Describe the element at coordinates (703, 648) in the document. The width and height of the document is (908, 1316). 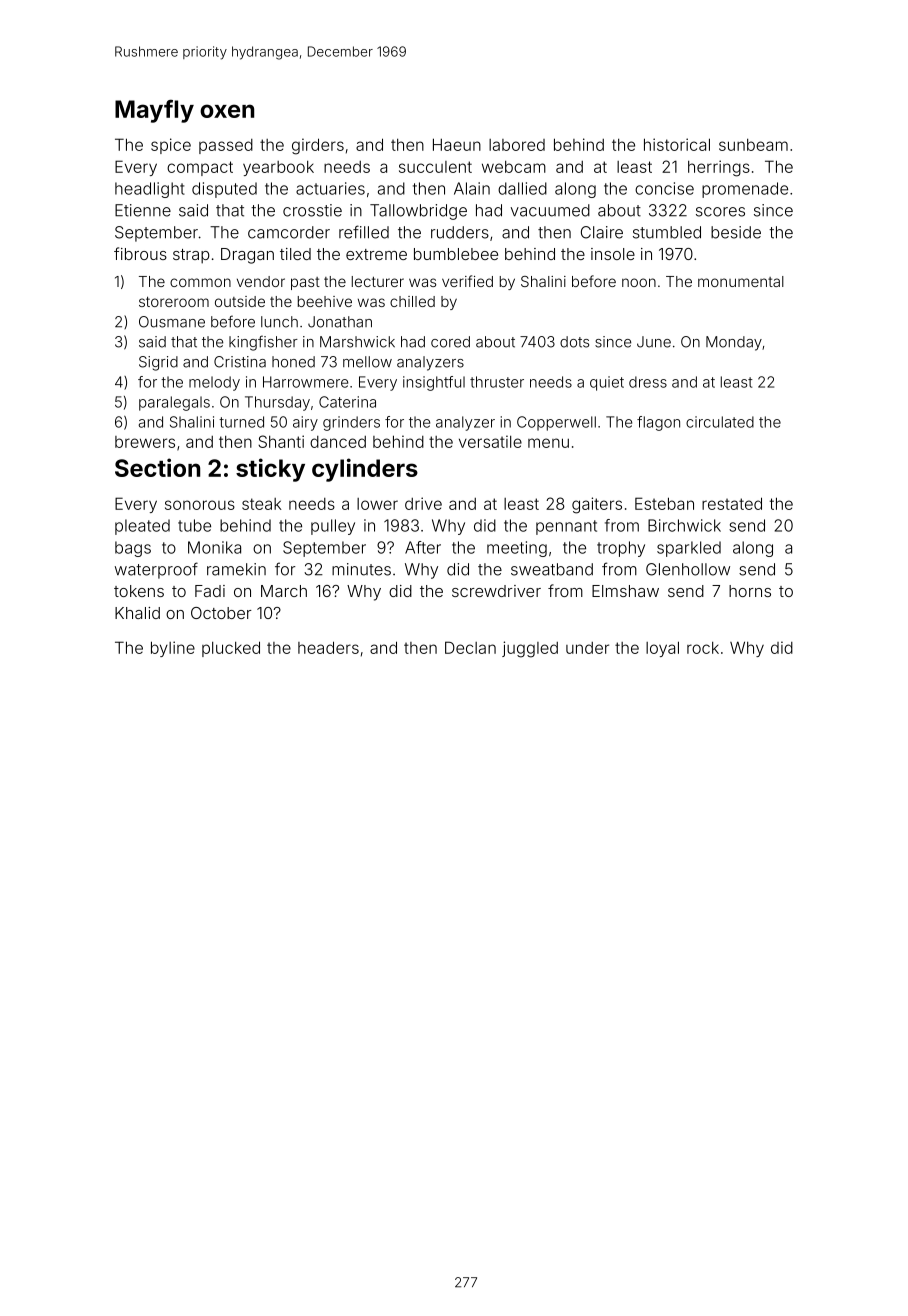
I see `rock` at that location.
